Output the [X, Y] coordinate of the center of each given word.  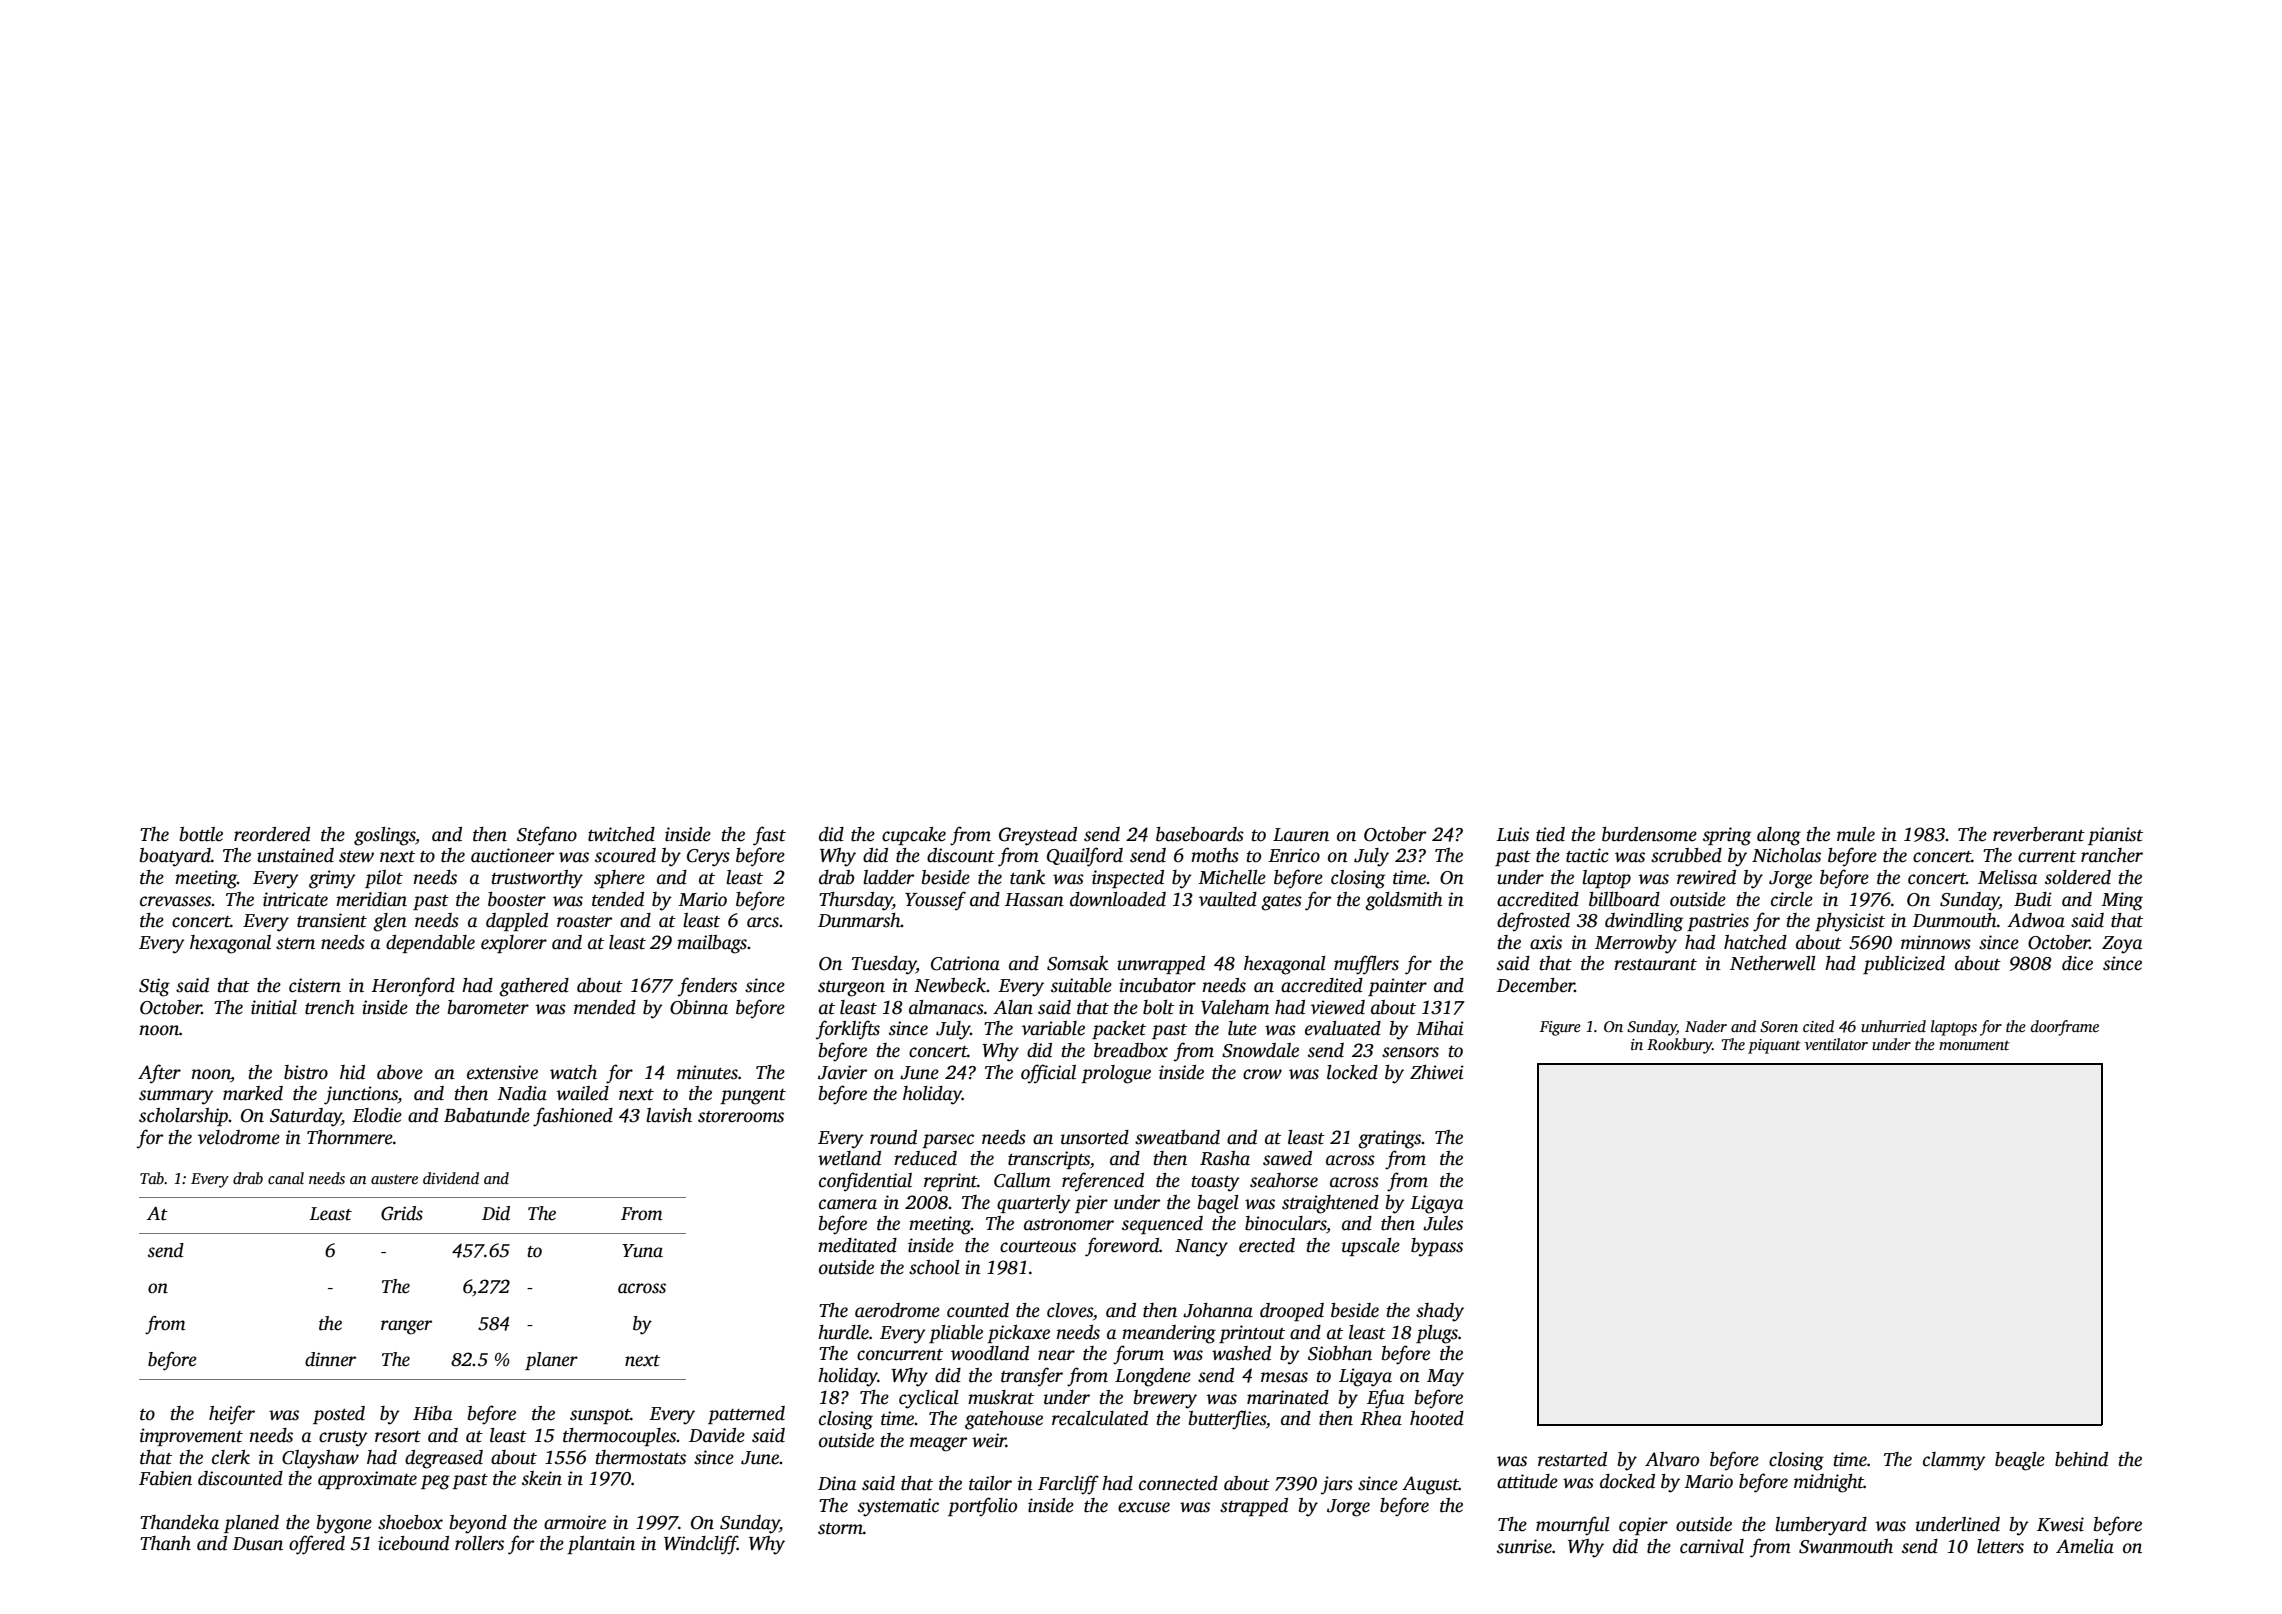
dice [2077, 963]
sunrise [1524, 1546]
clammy [1954, 1461]
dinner [330, 1359]
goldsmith [1403, 901]
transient [332, 920]
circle [1792, 899]
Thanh [165, 1543]
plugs [1437, 1334]
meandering [1169, 1334]
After [159, 1074]
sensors [1410, 1052]
